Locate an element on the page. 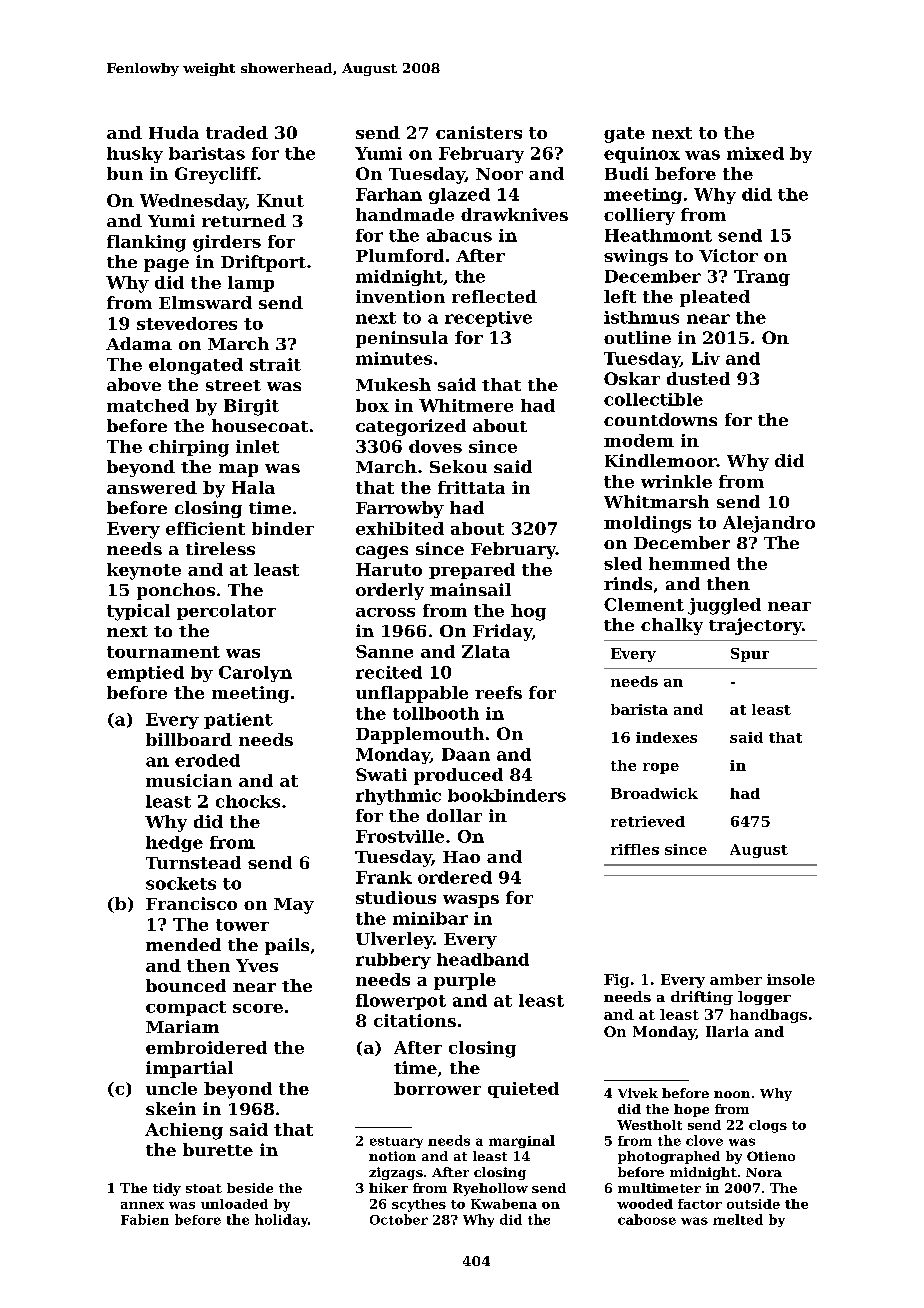 The width and height of the document is (924, 1308). exhibited is located at coordinates (400, 528).
